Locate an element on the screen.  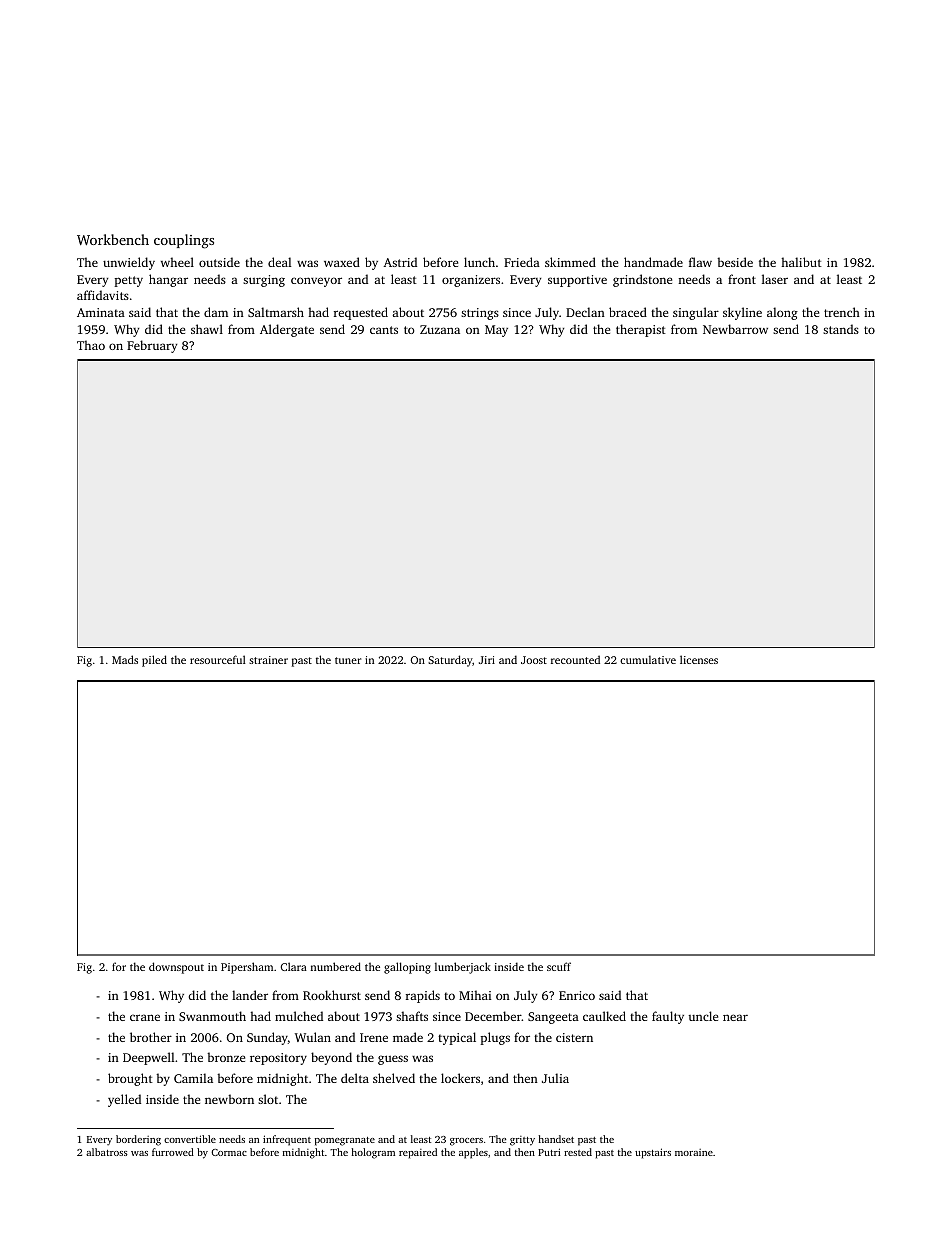
Thao is located at coordinates (91, 345).
